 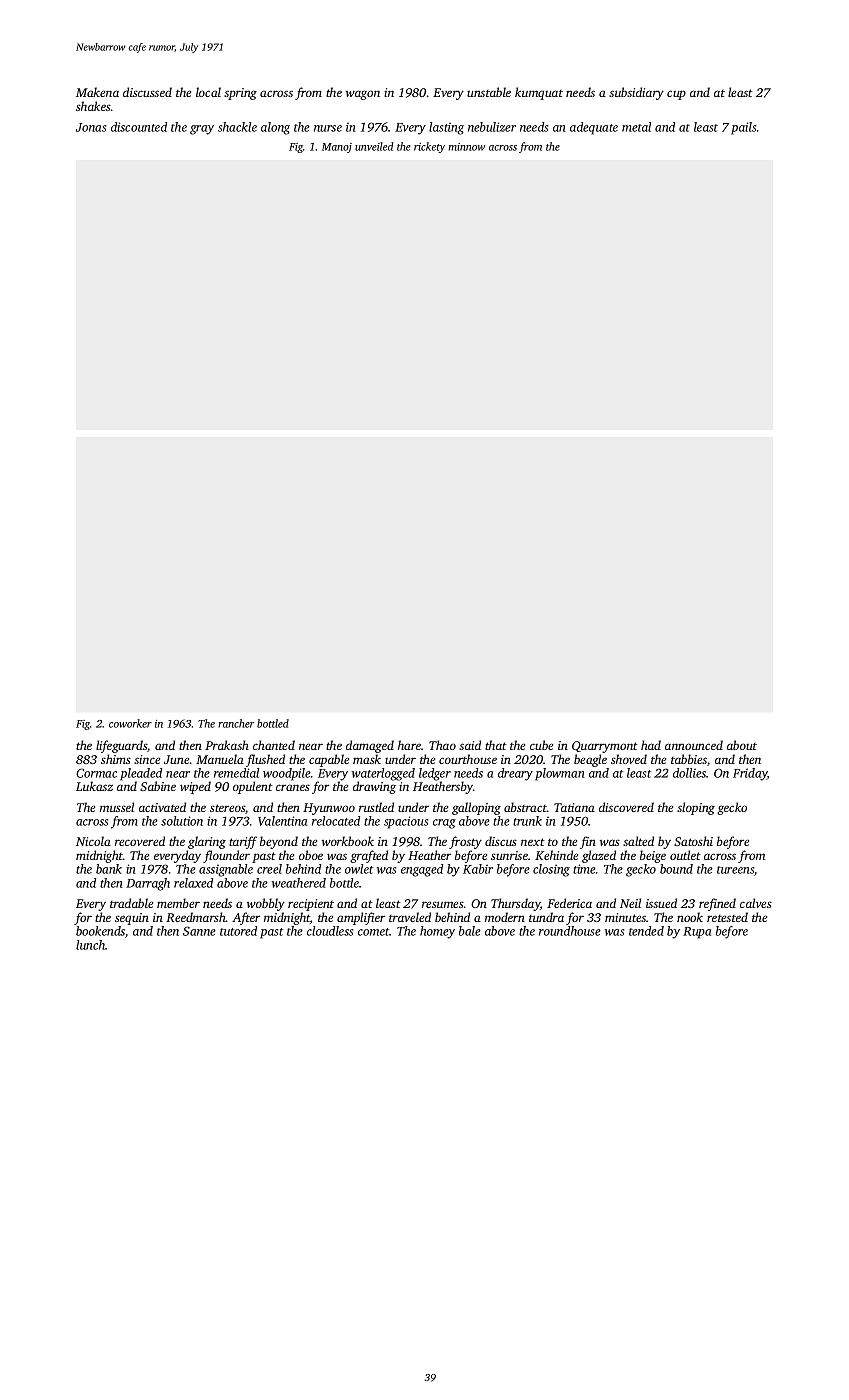 I want to click on about, so click(x=742, y=745).
